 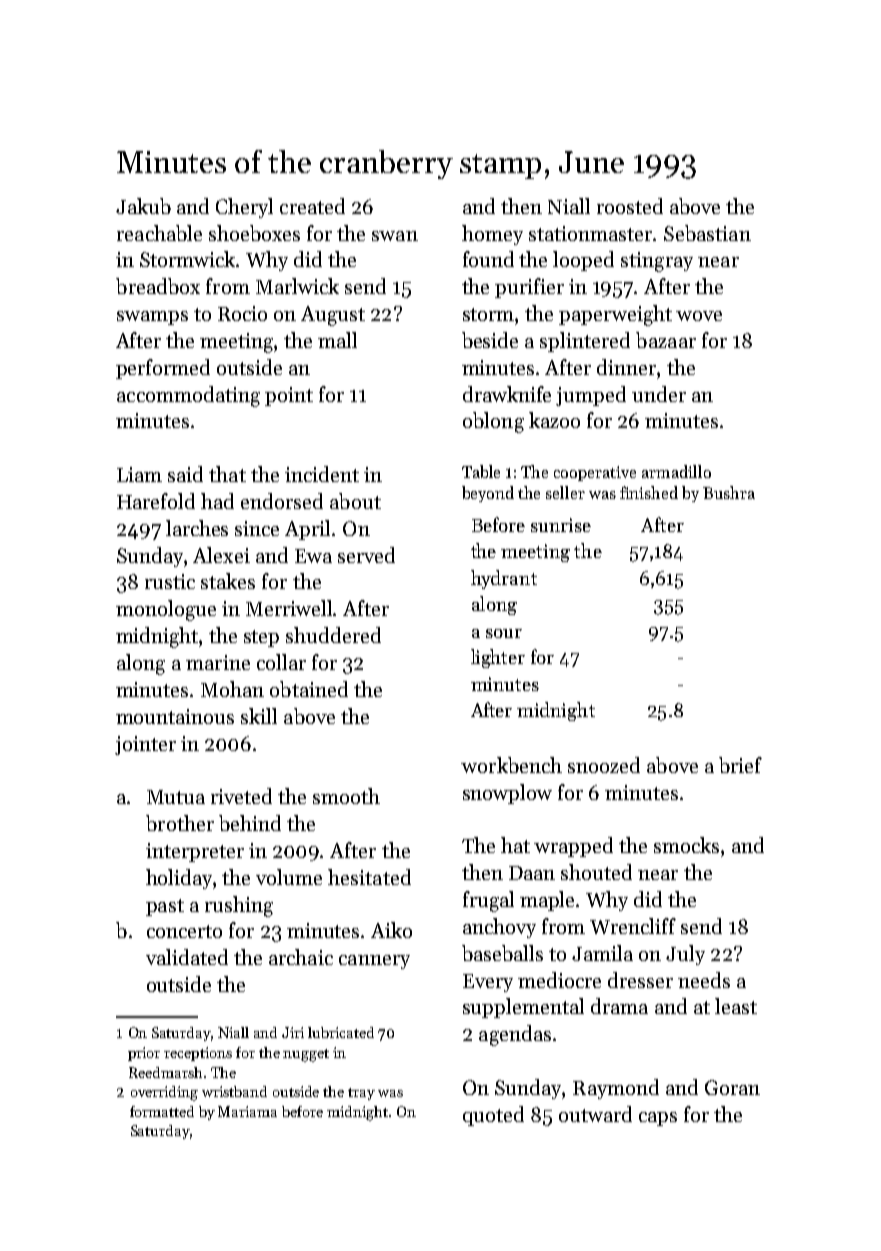 I want to click on shouted, so click(x=596, y=872).
